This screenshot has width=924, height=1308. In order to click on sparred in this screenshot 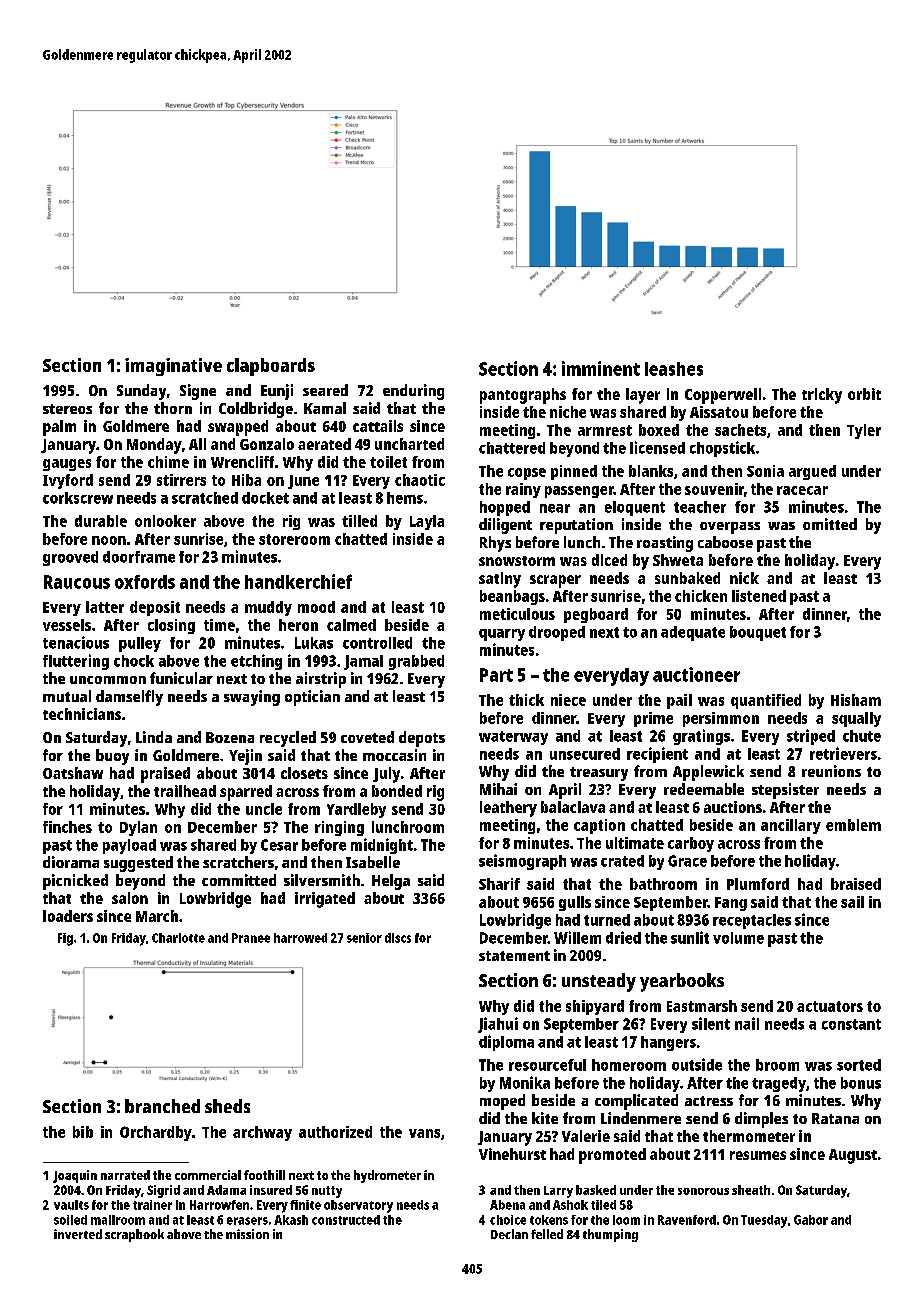, I will do `click(246, 793)`.
